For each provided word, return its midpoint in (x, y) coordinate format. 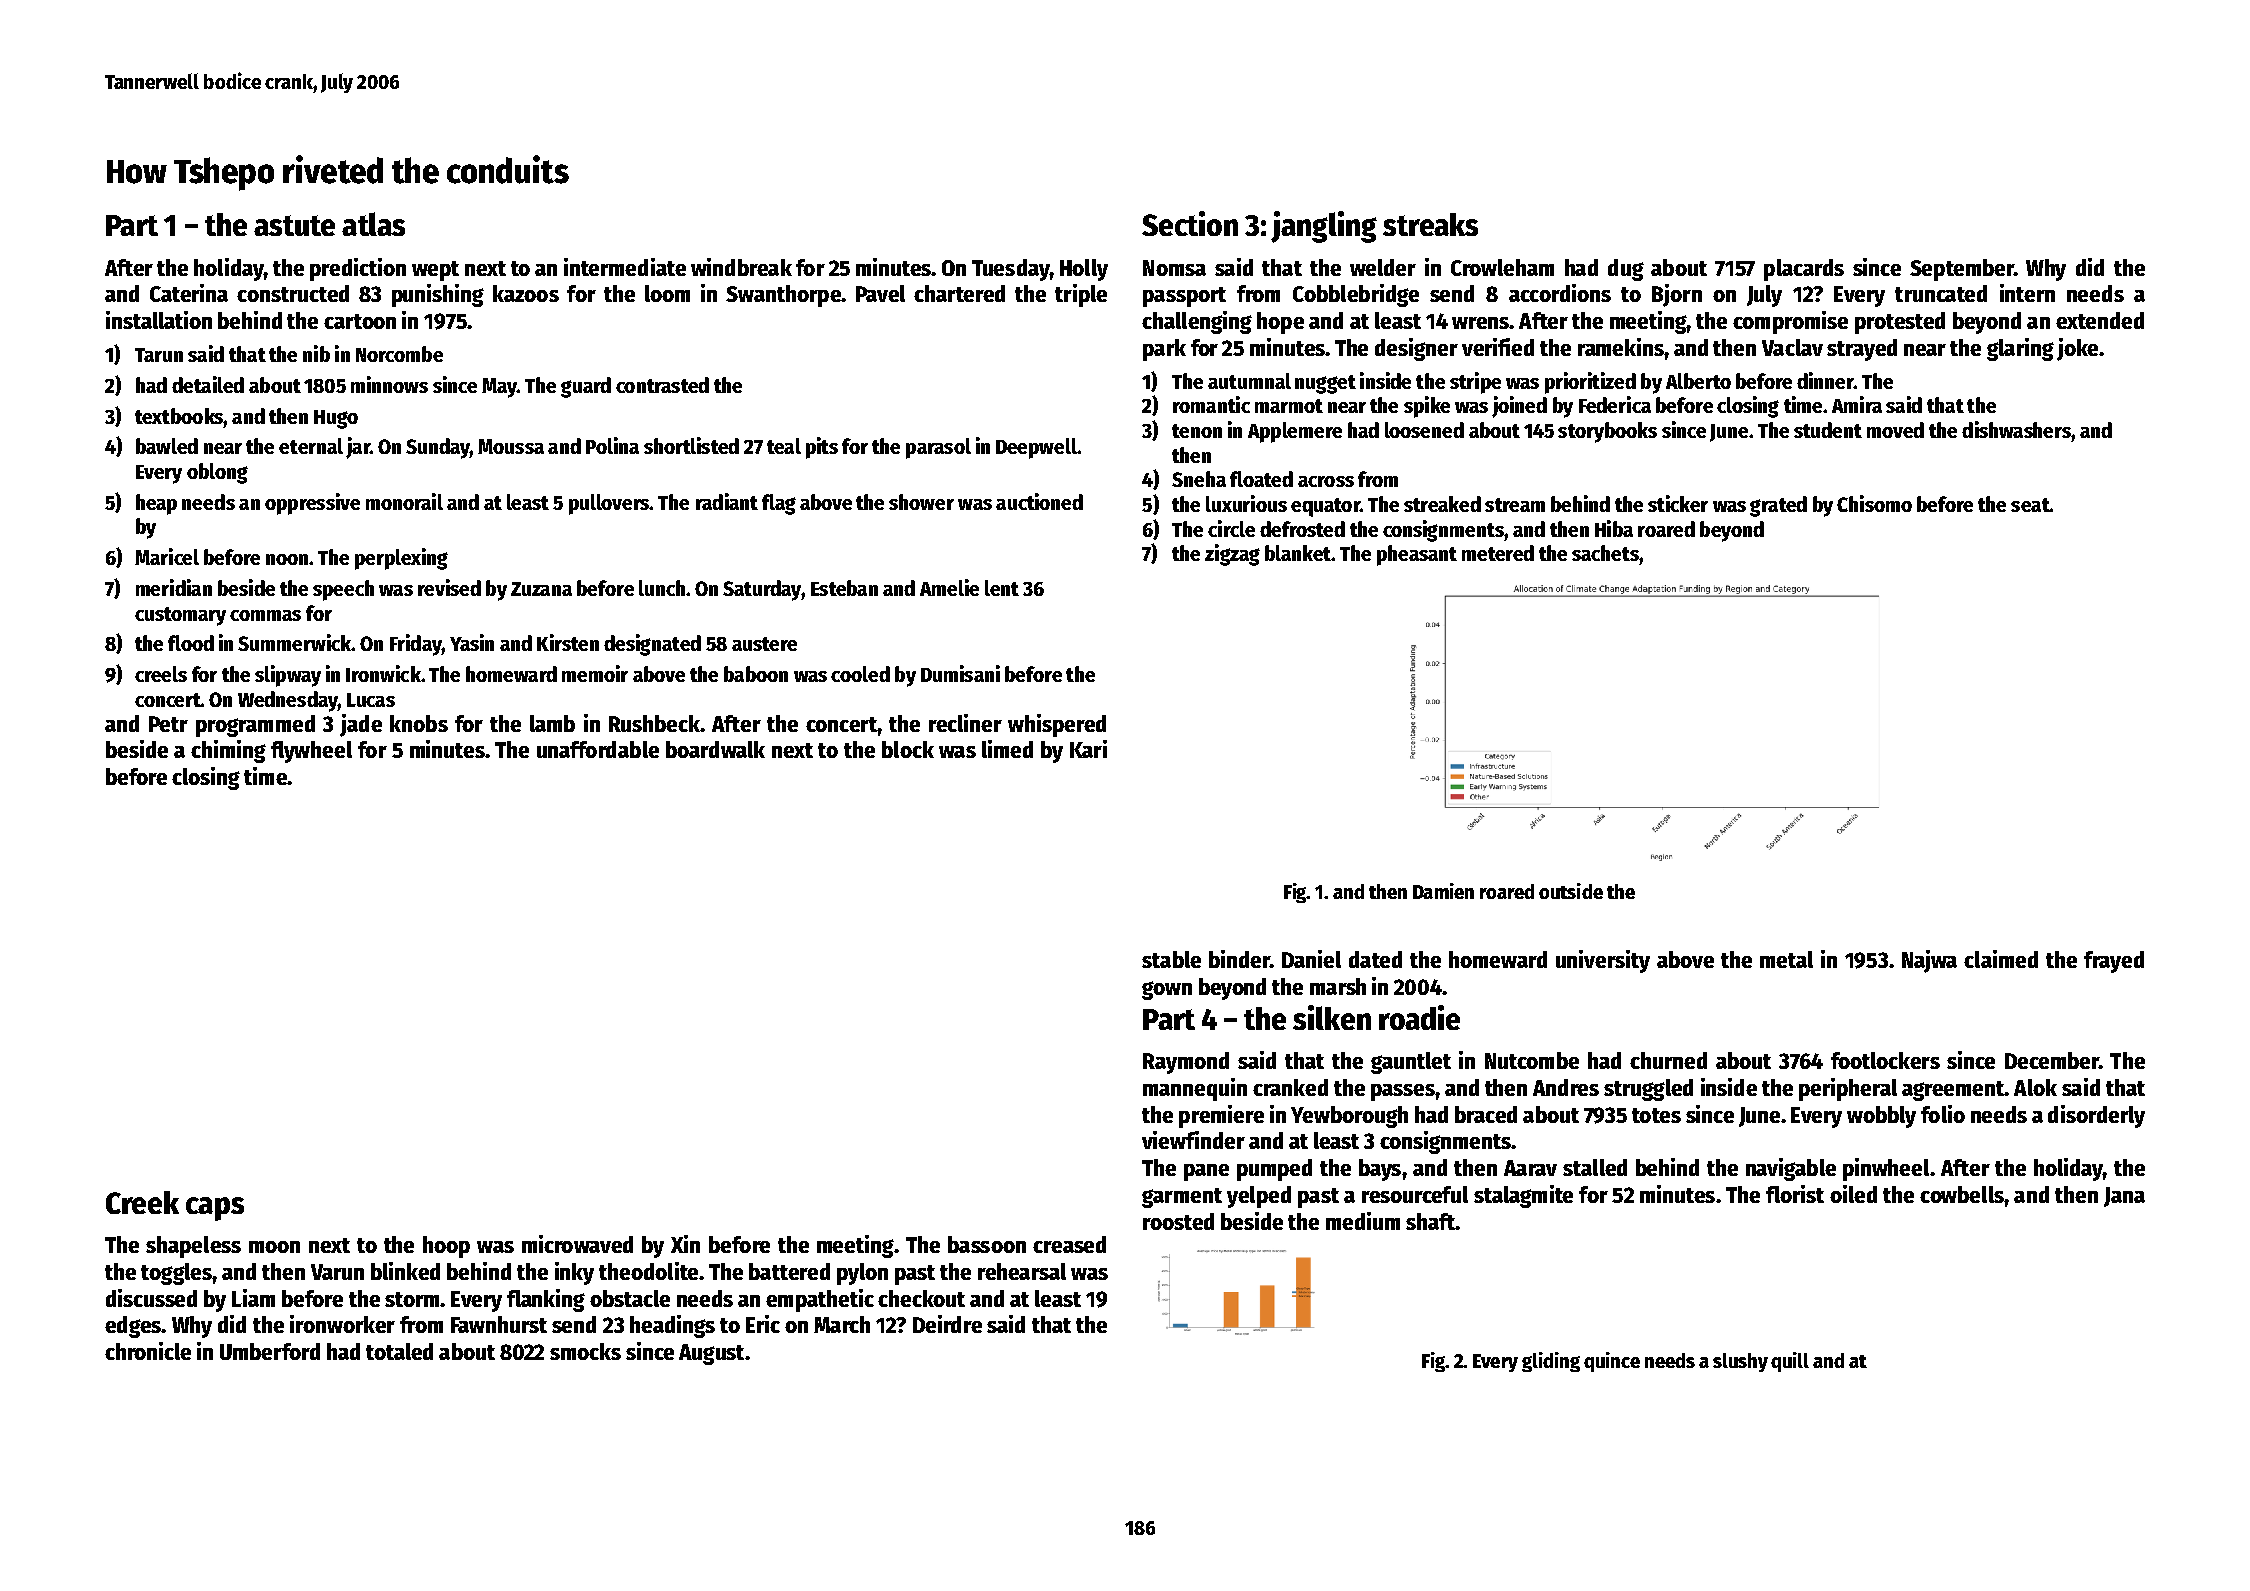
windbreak (741, 267)
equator (1325, 507)
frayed (2114, 962)
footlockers (1885, 1060)
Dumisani (960, 673)
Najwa (1929, 961)
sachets (1605, 553)
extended (2100, 320)
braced (1486, 1114)
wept (435, 271)
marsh (1338, 986)
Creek (142, 1202)
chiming (228, 751)
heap (156, 504)
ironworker (342, 1324)
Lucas (371, 700)
